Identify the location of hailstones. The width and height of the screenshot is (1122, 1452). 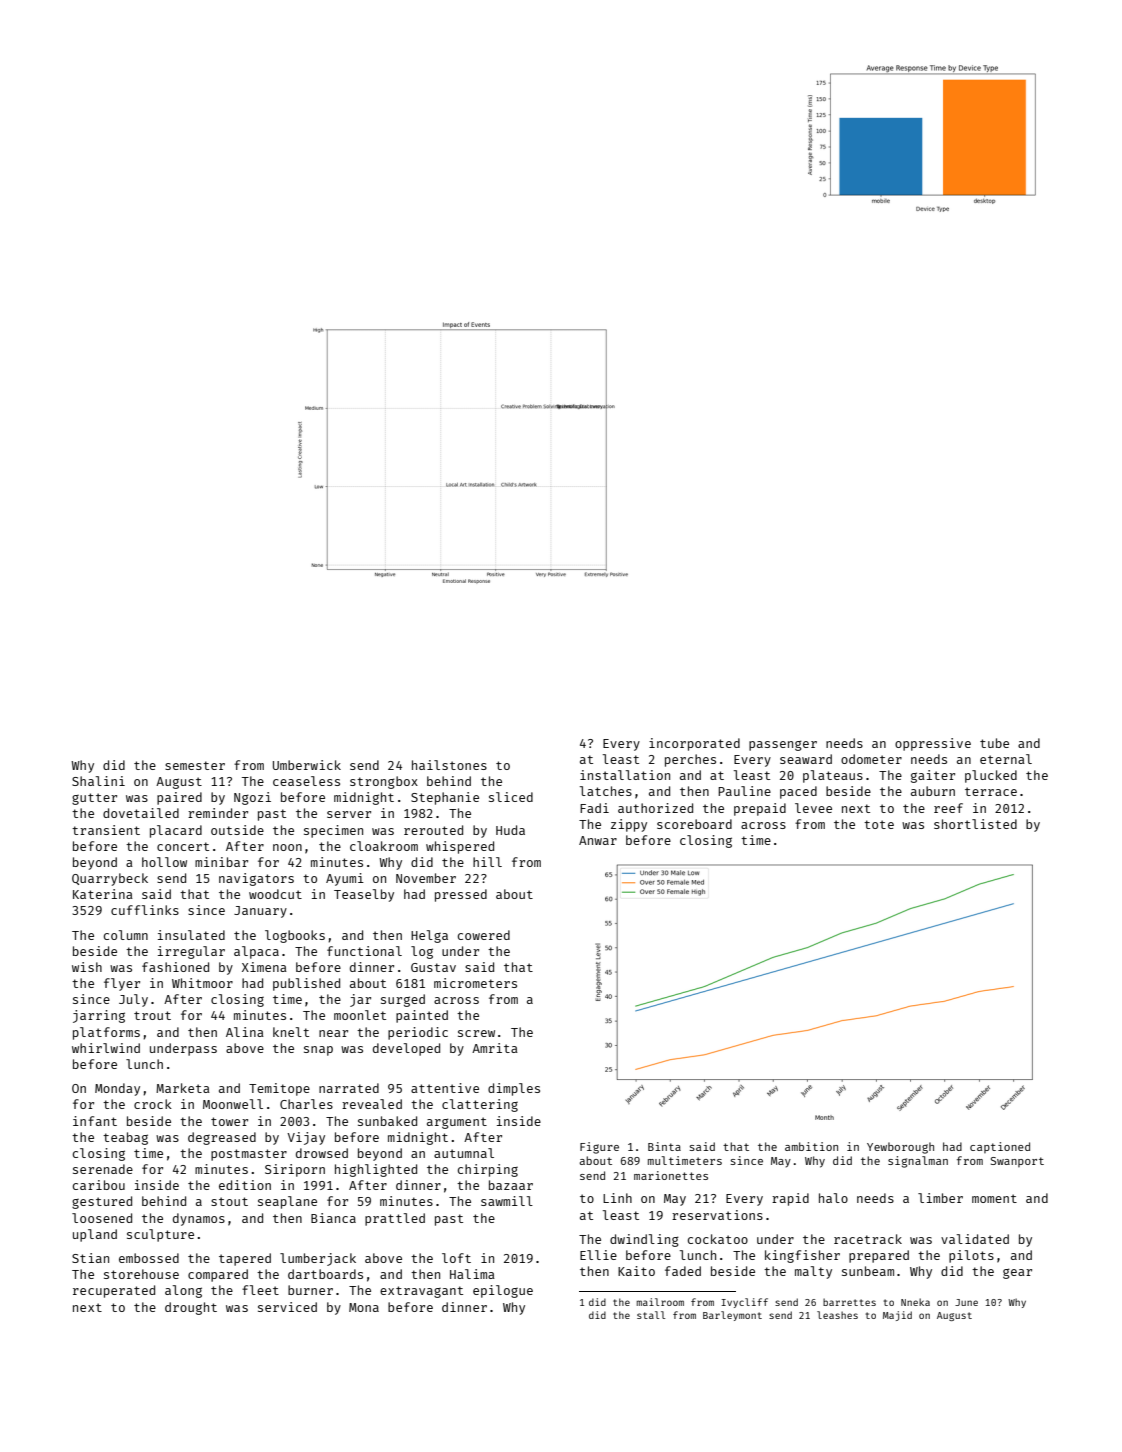
(449, 765).
